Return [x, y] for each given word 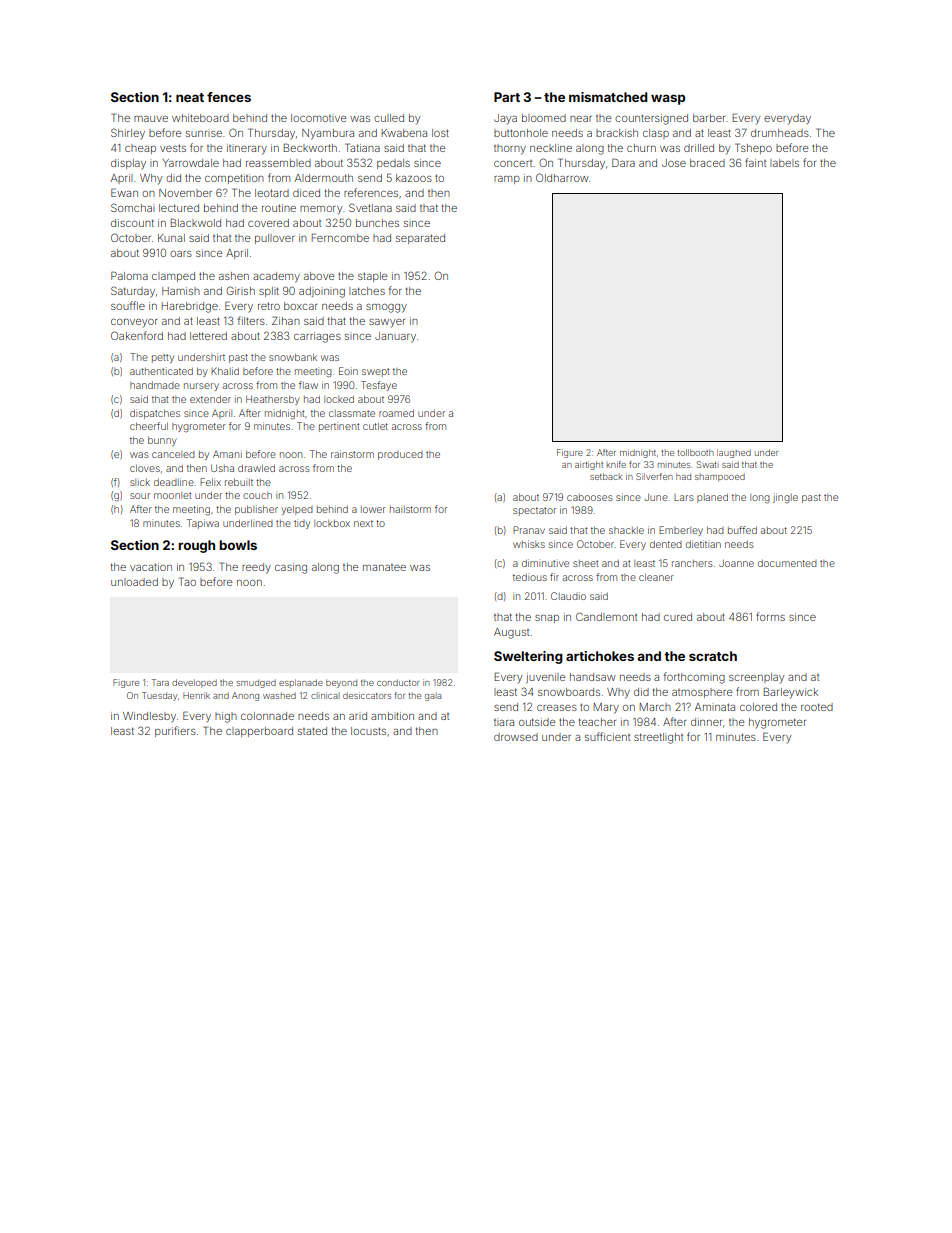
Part [507, 97]
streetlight [658, 738]
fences [229, 97]
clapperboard [259, 732]
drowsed [516, 737]
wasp [668, 99]
